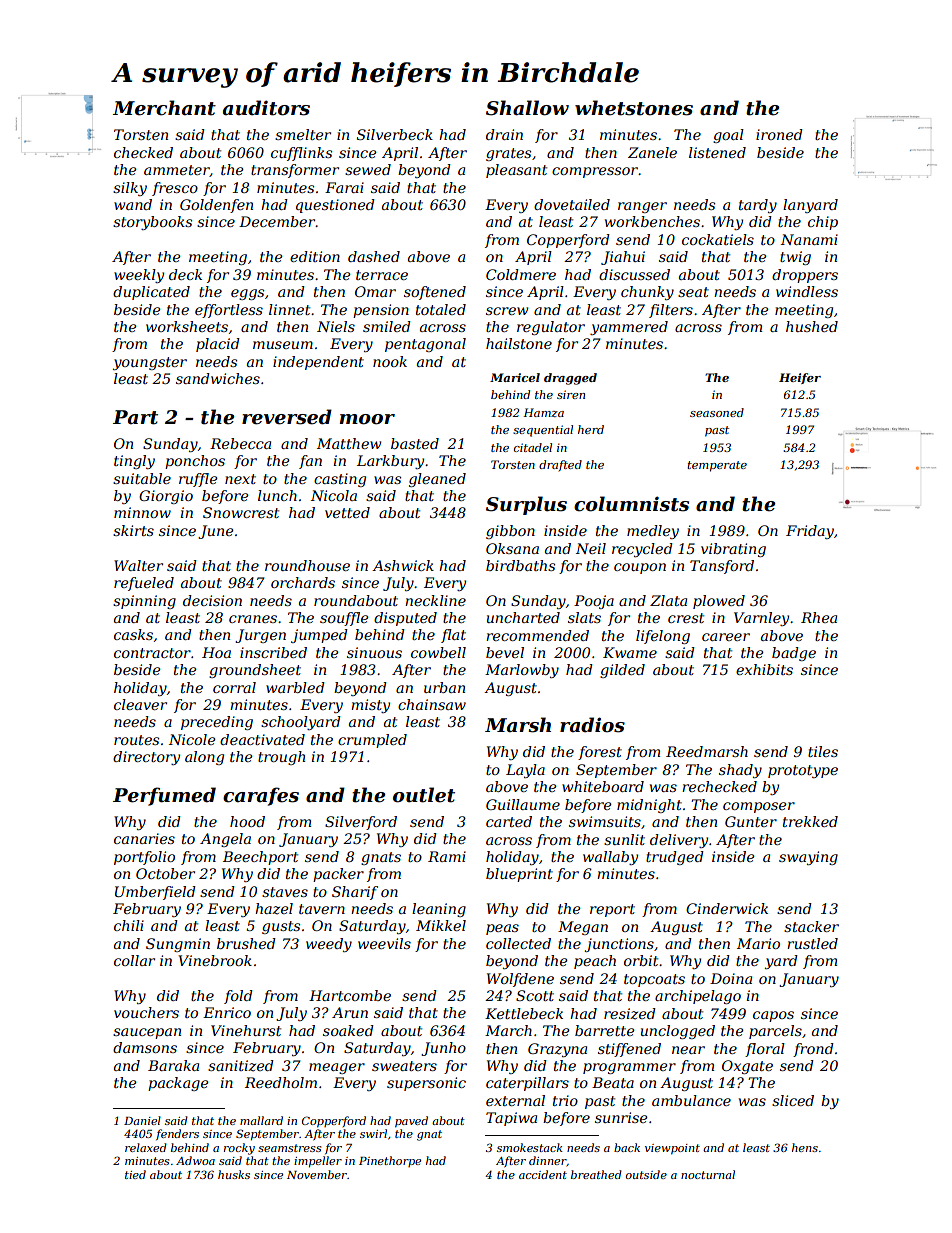 Image resolution: width=952 pixels, height=1233 pixels. What do you see at coordinates (634, 108) in the screenshot?
I see `whetstones` at bounding box center [634, 108].
